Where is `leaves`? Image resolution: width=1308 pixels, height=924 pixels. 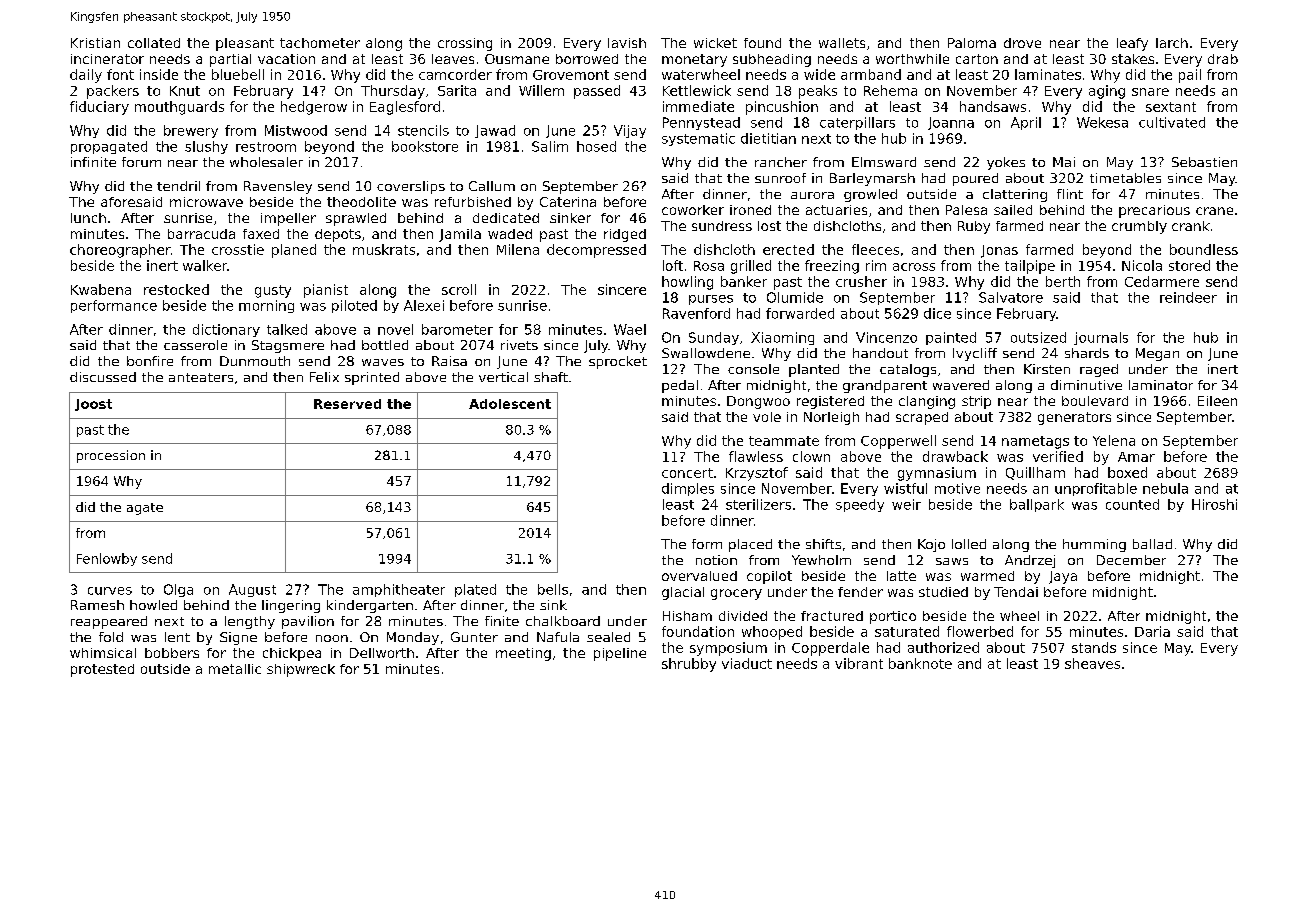
leaves is located at coordinates (453, 59).
